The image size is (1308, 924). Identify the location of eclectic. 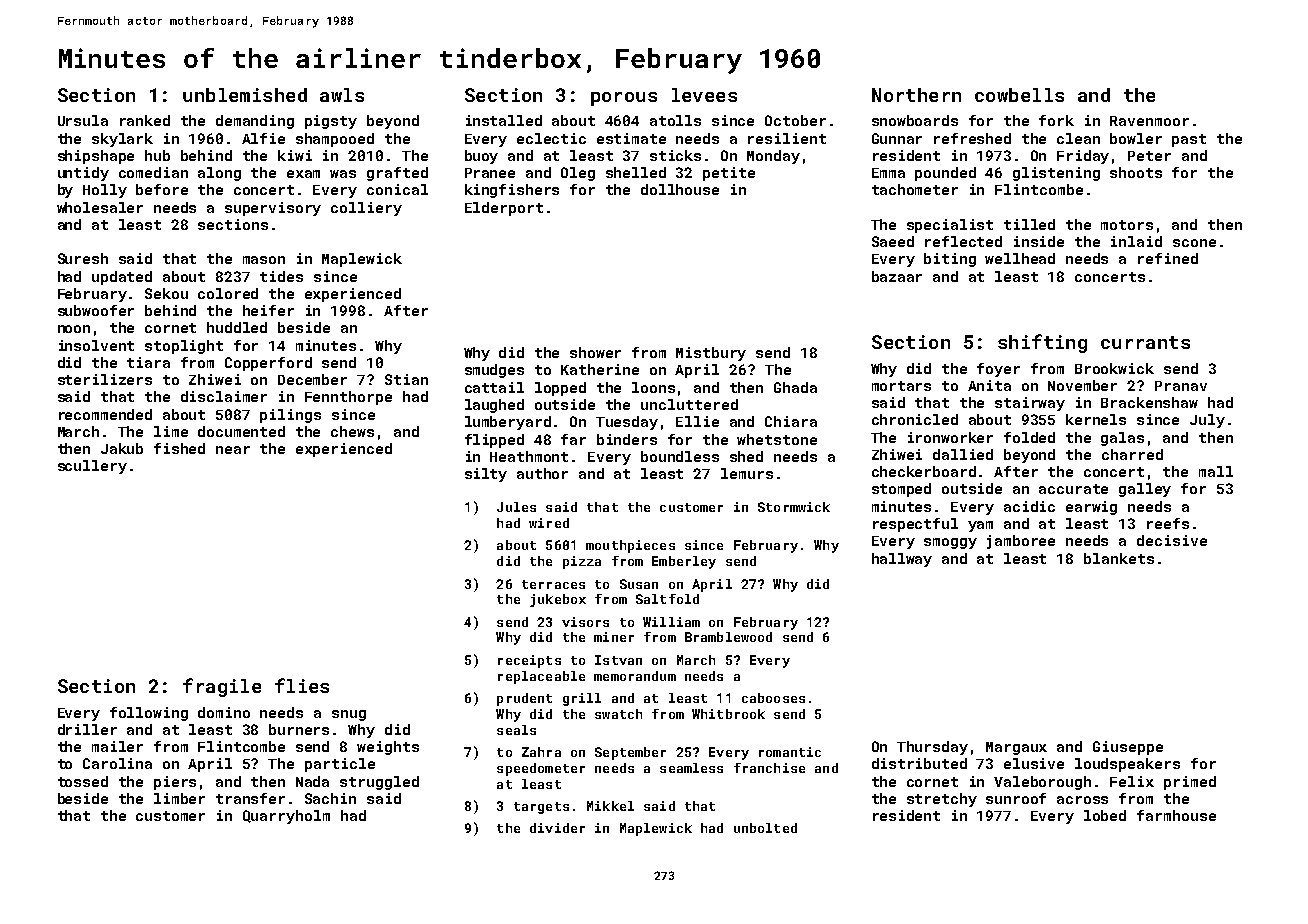
(551, 138).
